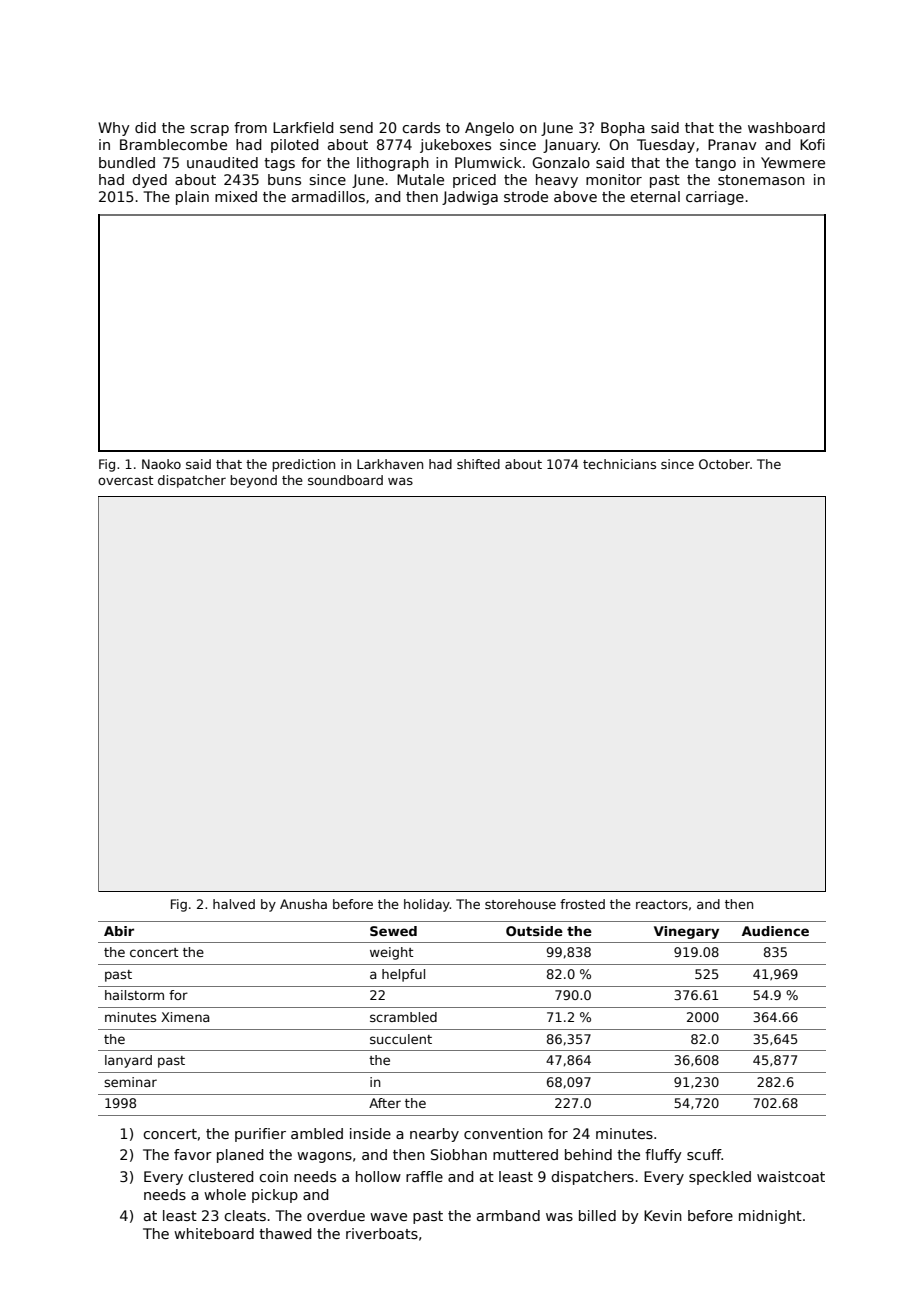  I want to click on Naoko, so click(161, 464).
